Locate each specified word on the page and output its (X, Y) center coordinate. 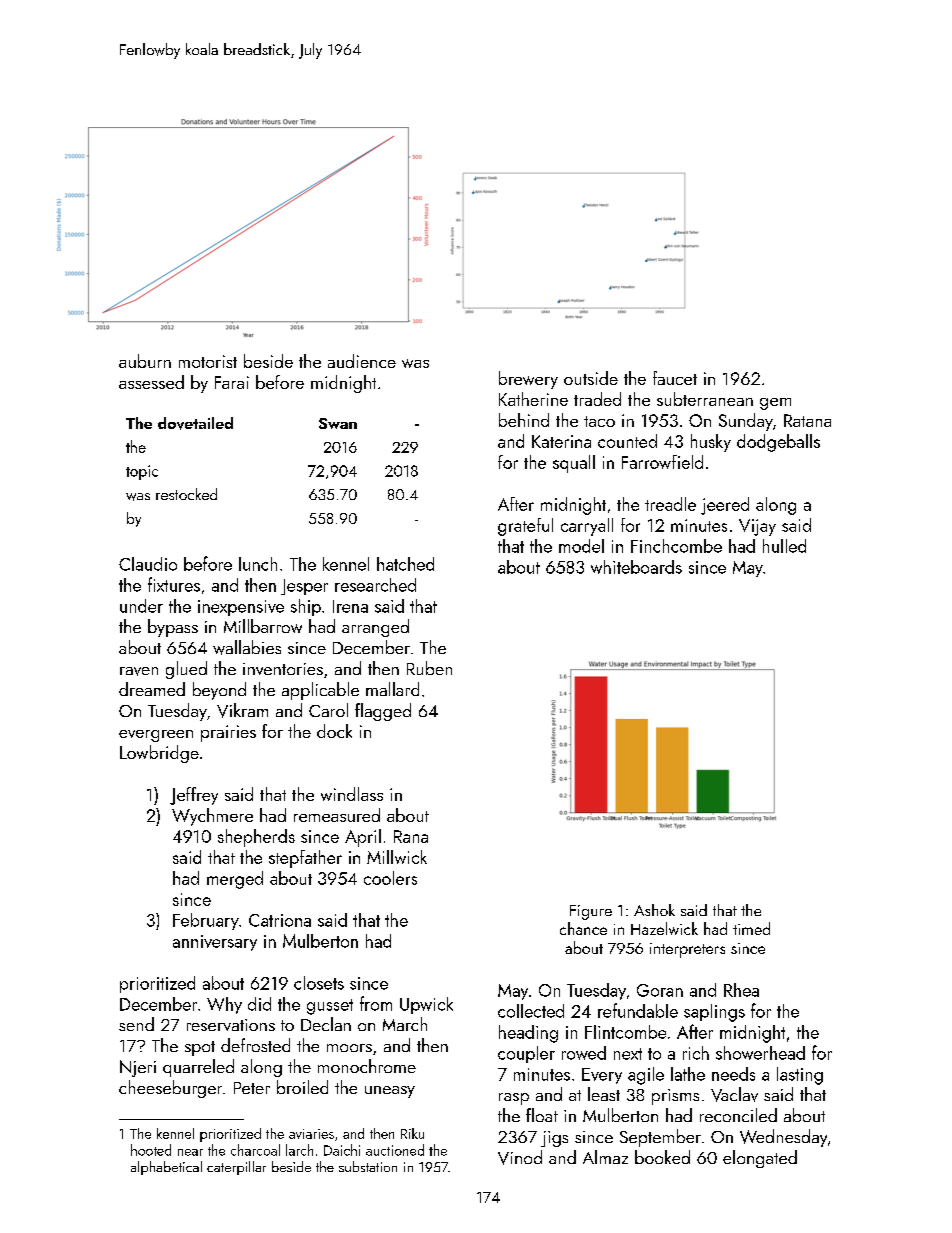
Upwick (426, 1005)
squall (574, 464)
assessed (151, 382)
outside (591, 378)
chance (583, 928)
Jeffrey (194, 796)
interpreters (687, 950)
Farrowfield (662, 462)
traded (597, 399)
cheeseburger (170, 1089)
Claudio (148, 564)
